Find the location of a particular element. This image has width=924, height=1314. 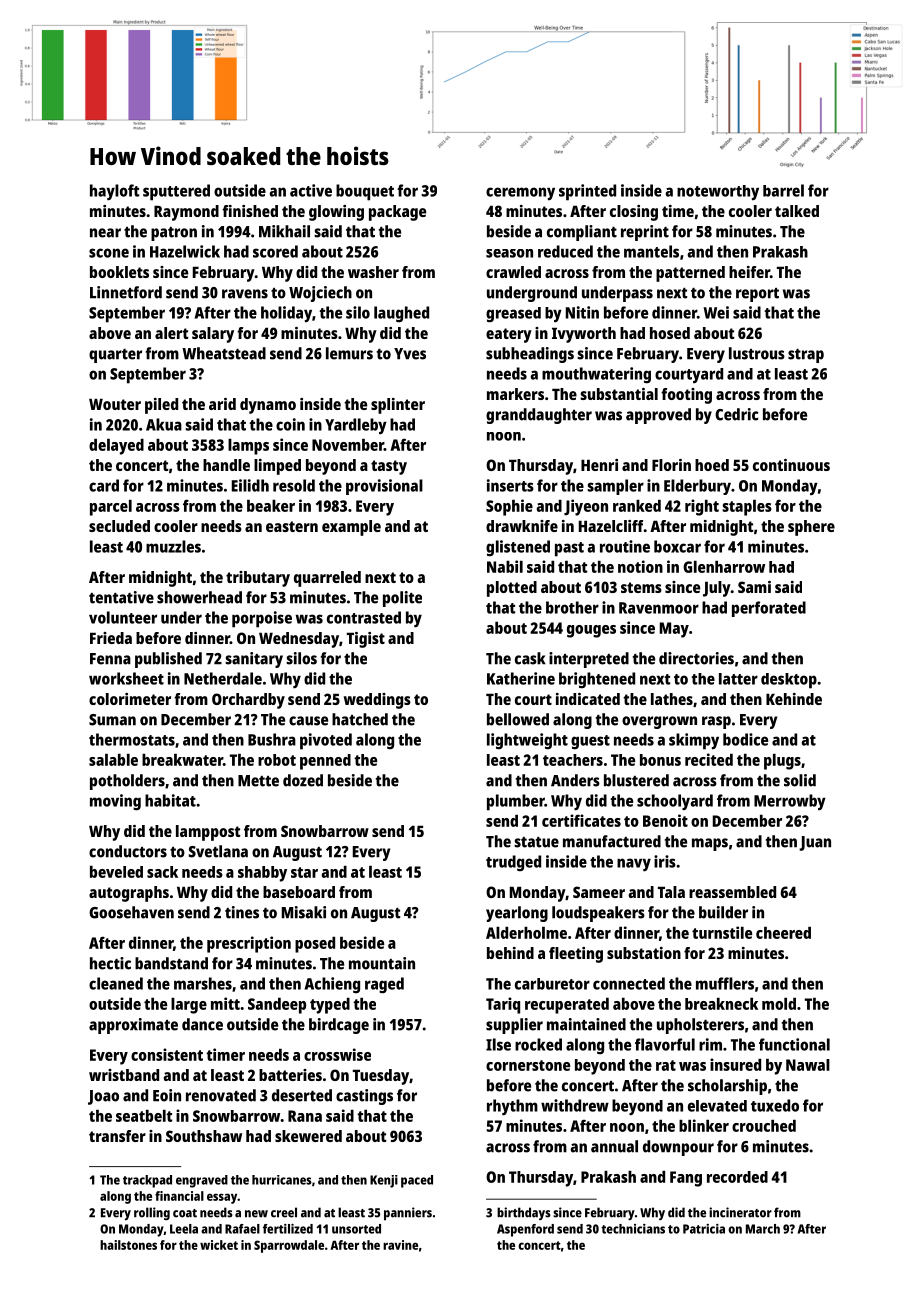

near is located at coordinates (105, 233).
